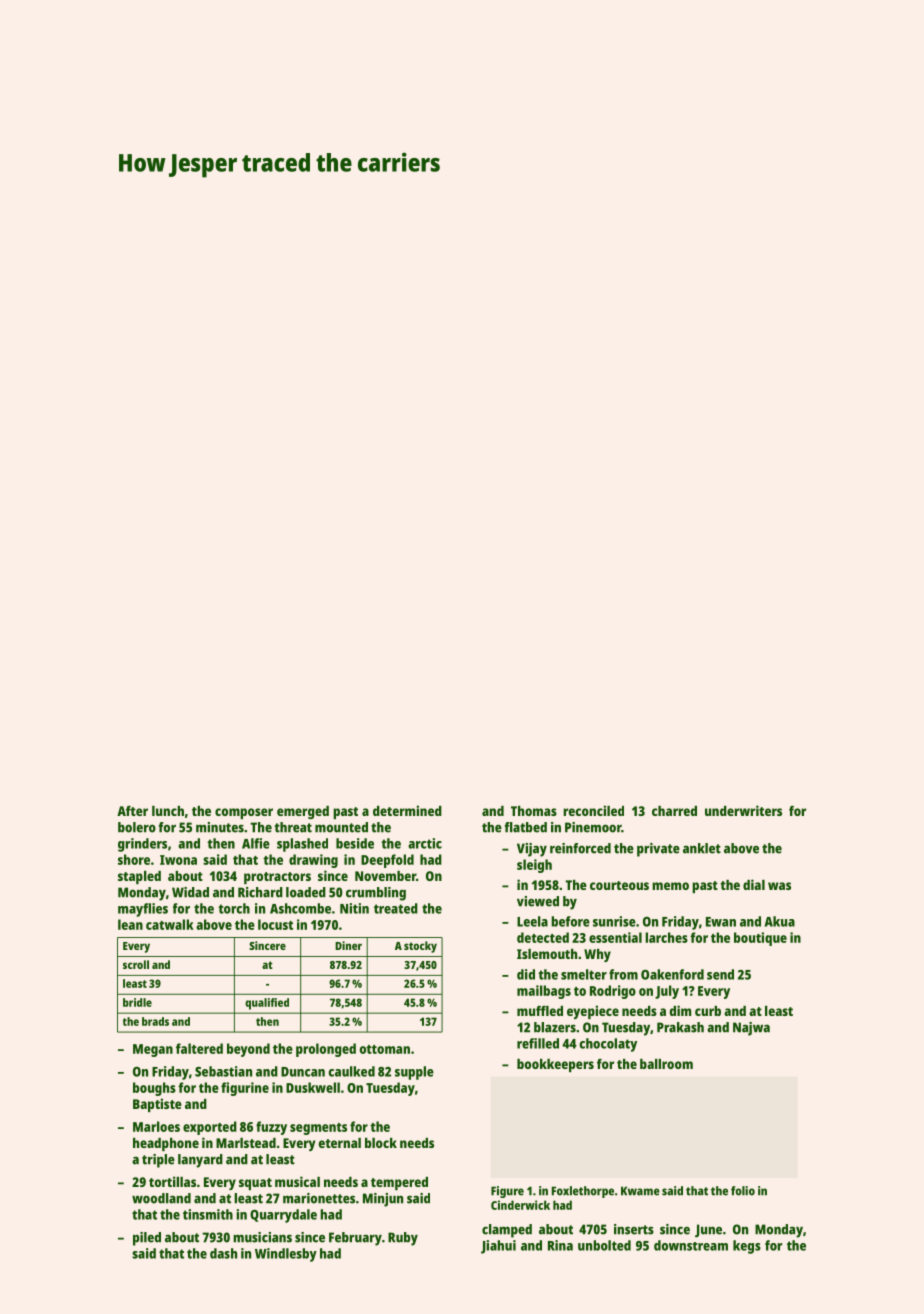 The height and width of the screenshot is (1314, 924). I want to click on qualified, so click(267, 1004).
